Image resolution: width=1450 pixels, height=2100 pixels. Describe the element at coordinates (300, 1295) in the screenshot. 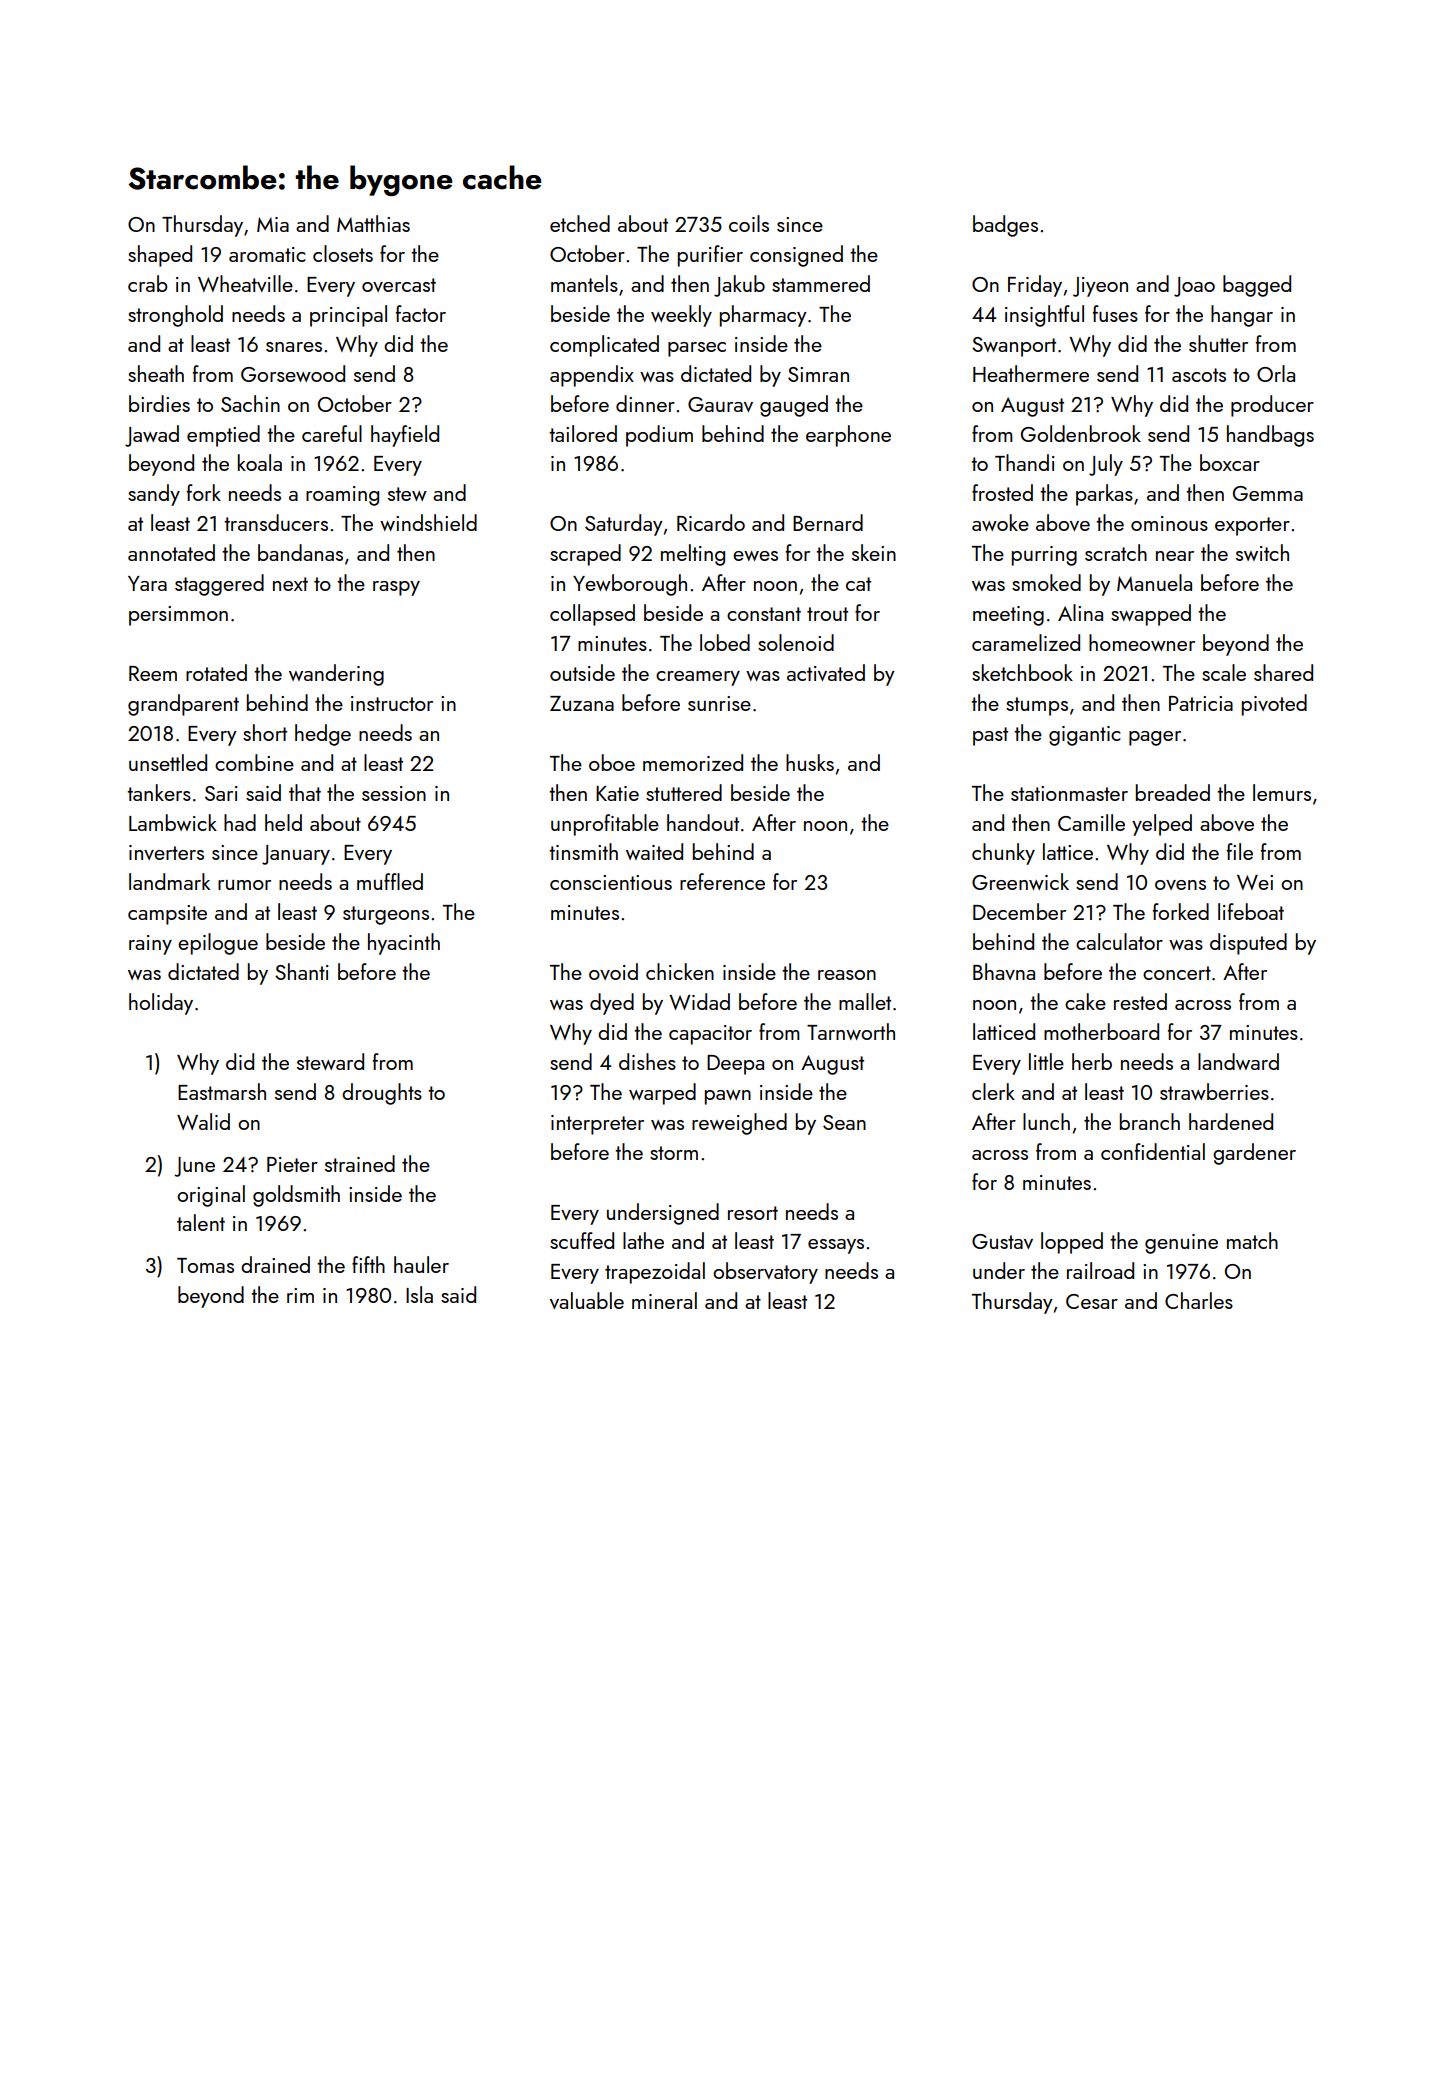

I see `rim` at that location.
